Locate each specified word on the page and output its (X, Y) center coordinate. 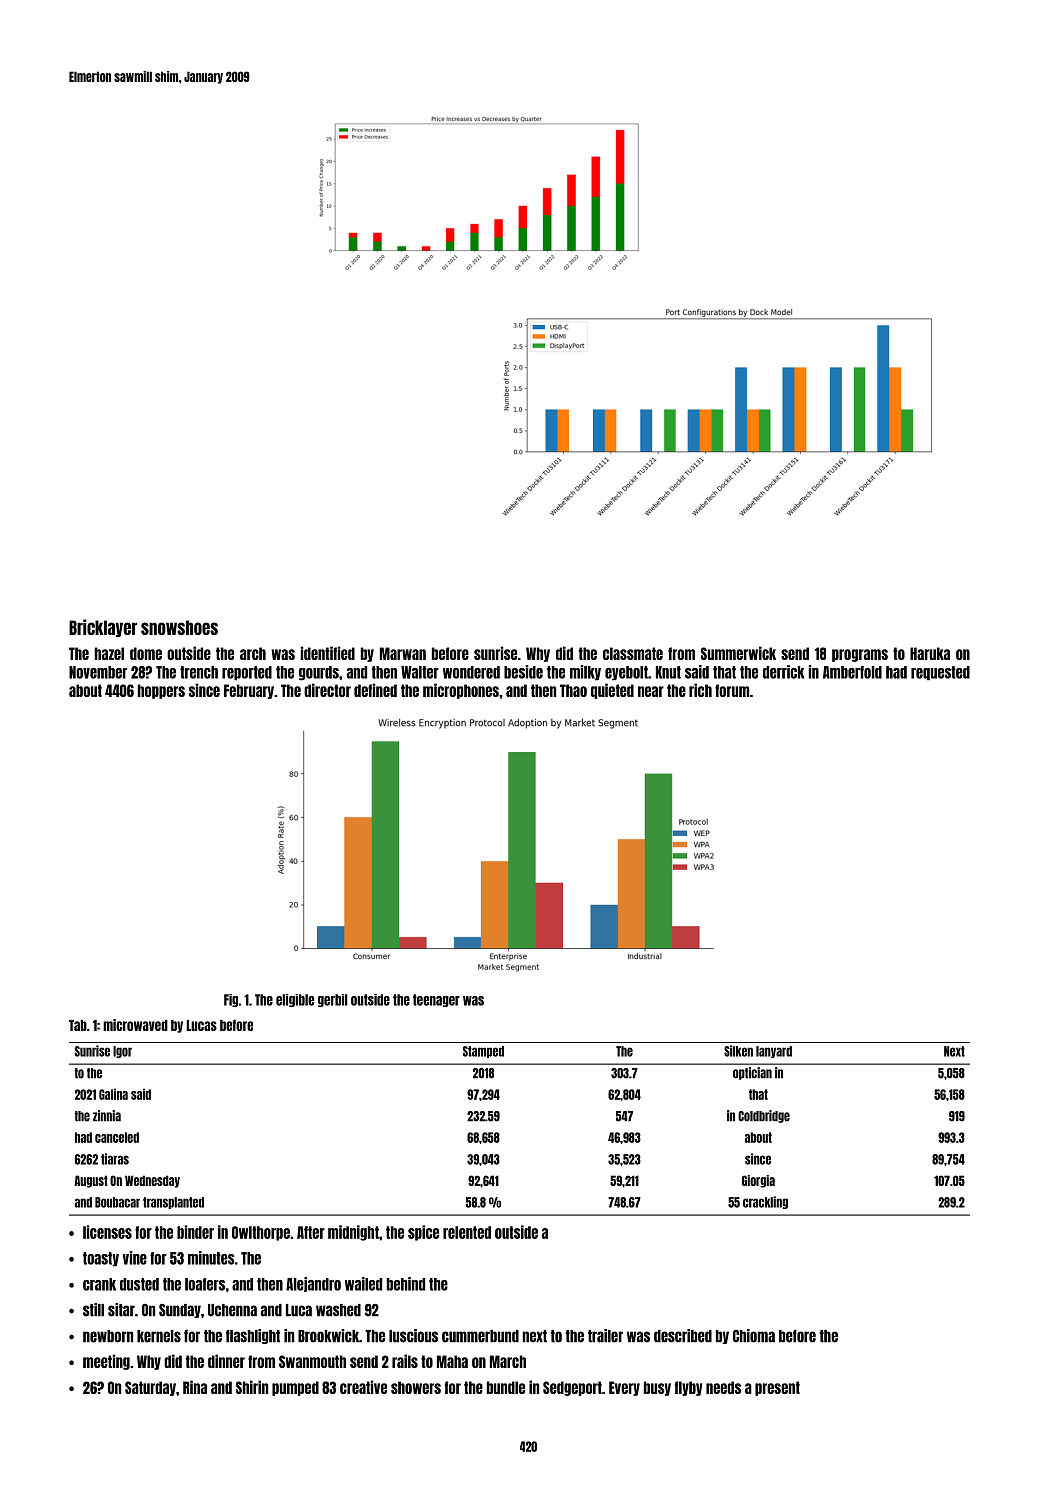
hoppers (161, 691)
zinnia (107, 1116)
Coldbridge (764, 1116)
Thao (573, 690)
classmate (633, 653)
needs (723, 1387)
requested (940, 673)
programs (860, 655)
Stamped (483, 1052)
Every (624, 1388)
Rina (195, 1387)
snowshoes (179, 627)
